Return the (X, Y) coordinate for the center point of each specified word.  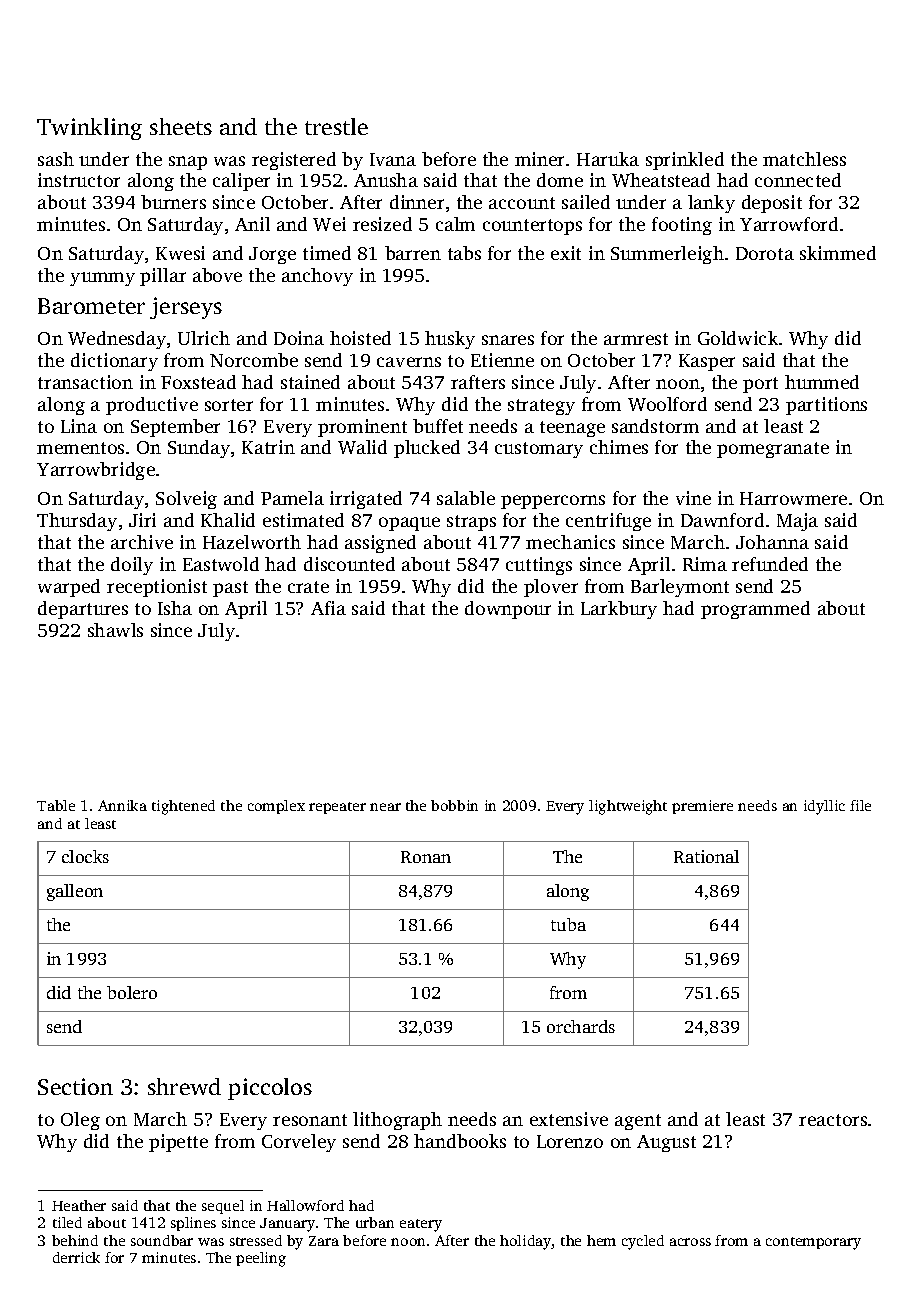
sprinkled (685, 161)
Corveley (299, 1143)
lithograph (397, 1121)
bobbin (454, 805)
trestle (336, 126)
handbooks (460, 1141)
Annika (122, 805)
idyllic (824, 807)
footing (682, 226)
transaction (85, 382)
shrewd (184, 1086)
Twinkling (89, 129)
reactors (833, 1120)
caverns (409, 362)
